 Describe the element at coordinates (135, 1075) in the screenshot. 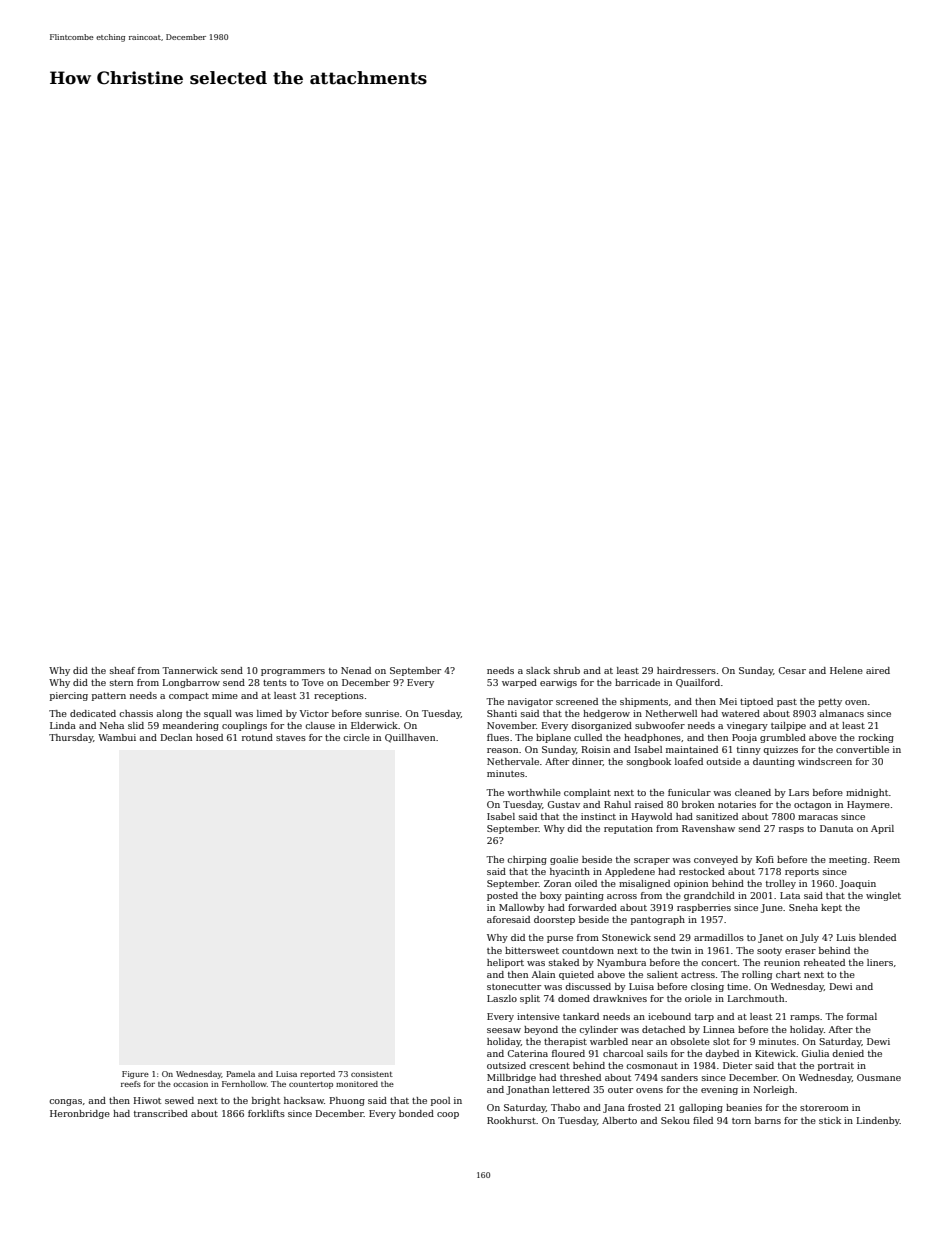

I see `Figure` at that location.
